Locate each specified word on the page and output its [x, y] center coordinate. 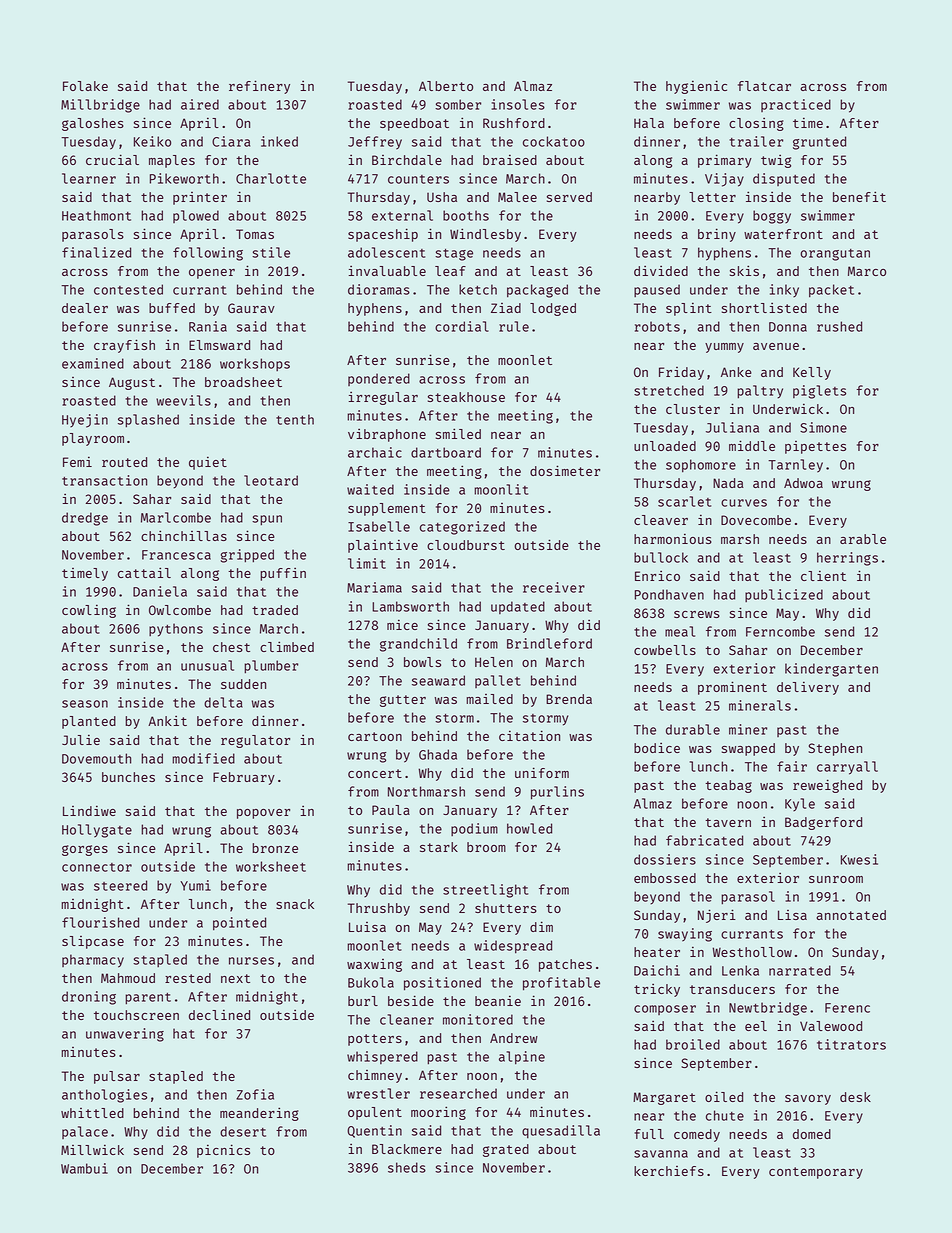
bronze [275, 848]
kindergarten [831, 670]
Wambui [84, 1168]
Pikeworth [184, 178]
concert [375, 773]
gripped [247, 556]
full [649, 1134]
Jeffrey [375, 143]
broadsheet [243, 382]
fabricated [704, 840]
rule [514, 326]
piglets [819, 392]
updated [518, 607]
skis [744, 270]
